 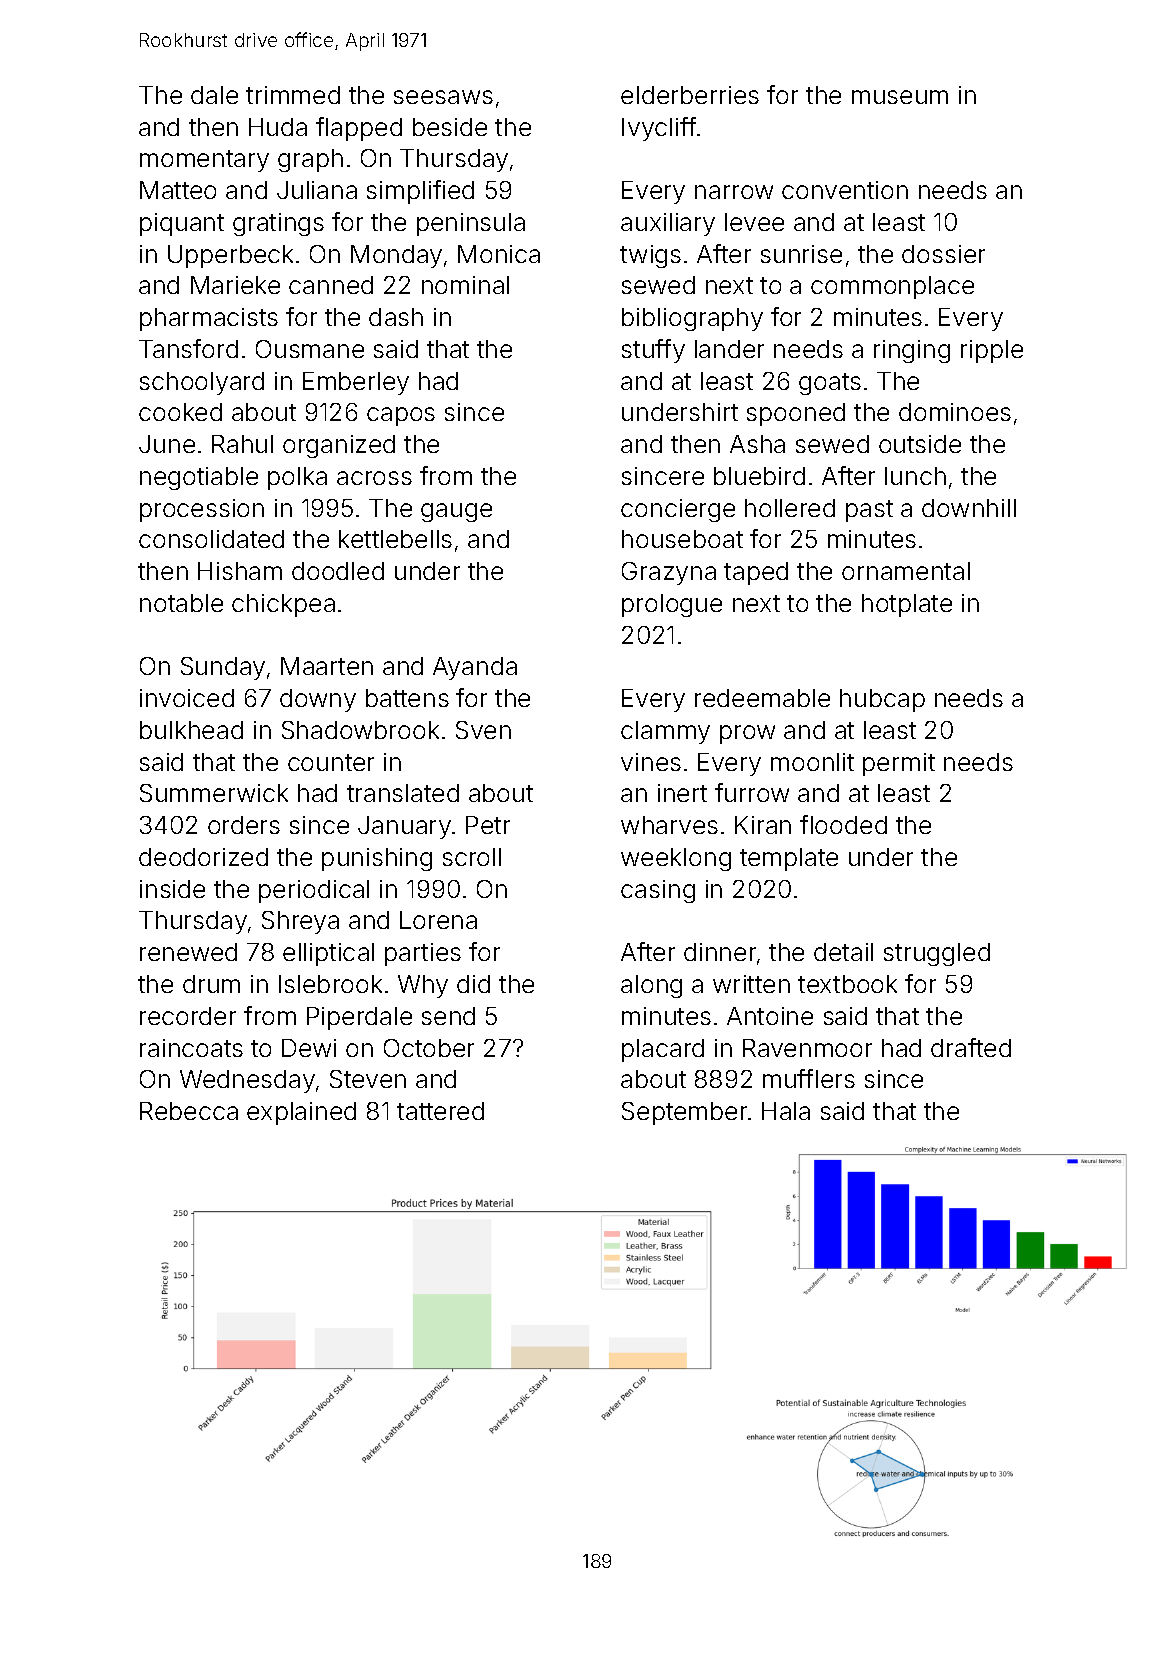 I want to click on momentary, so click(x=204, y=161).
